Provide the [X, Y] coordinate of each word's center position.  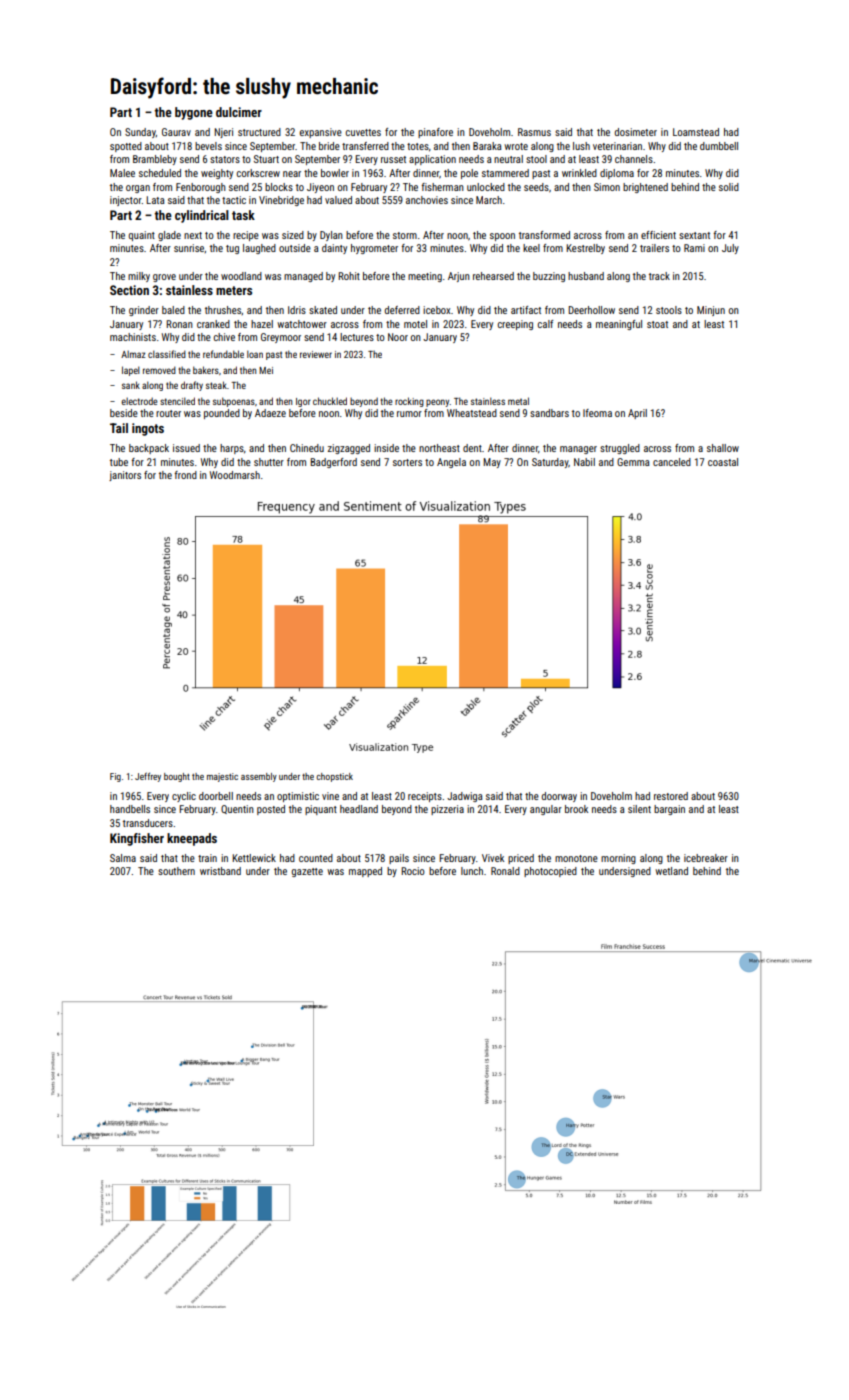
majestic [222, 777]
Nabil [584, 462]
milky [139, 277]
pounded [222, 414]
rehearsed [493, 276]
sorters [407, 462]
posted [271, 810]
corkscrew [258, 173]
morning [618, 859]
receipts [425, 797]
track [659, 276]
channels [634, 159]
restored [671, 796]
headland [359, 809]
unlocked [486, 187]
